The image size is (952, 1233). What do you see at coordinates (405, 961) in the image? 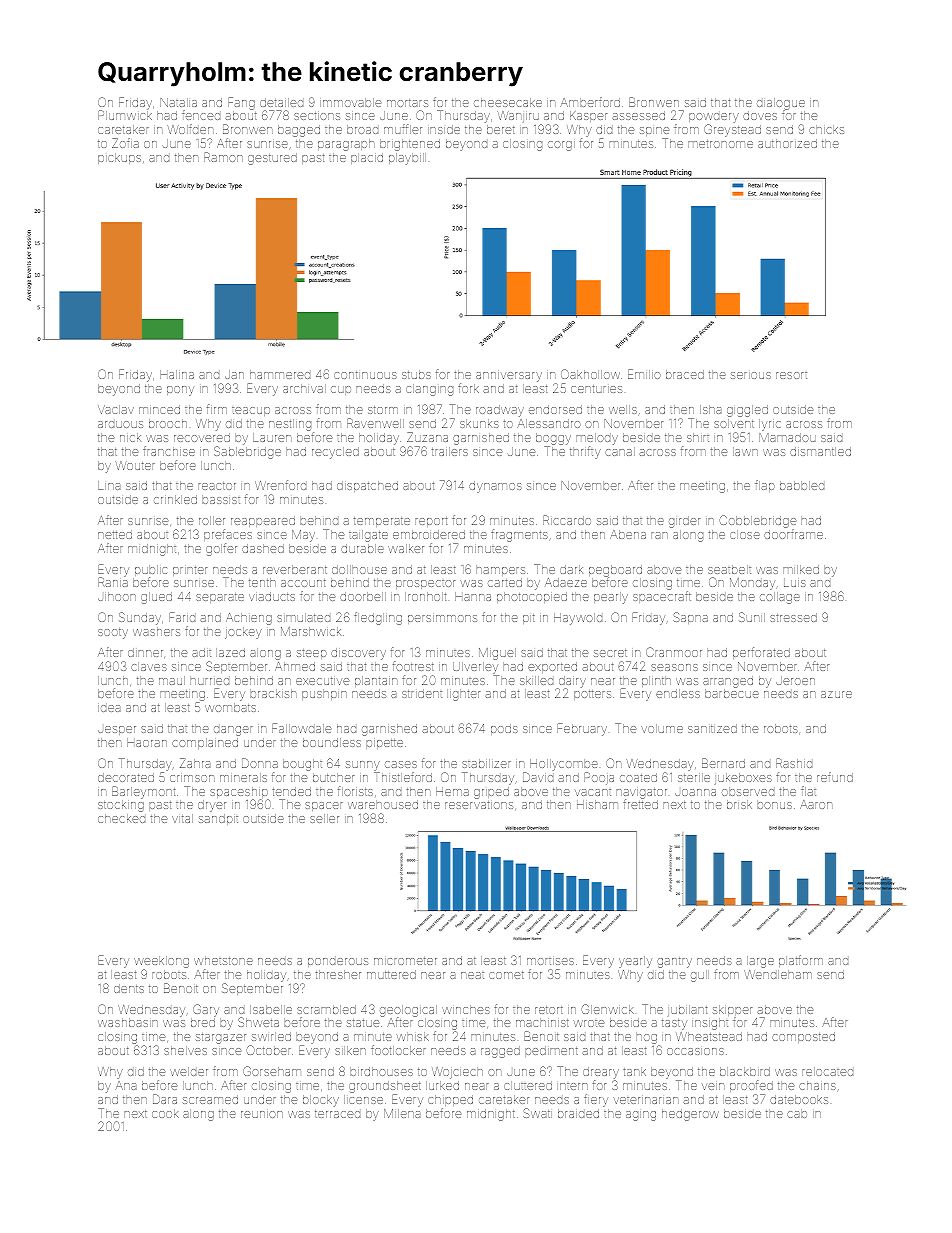
I see `micrometer` at bounding box center [405, 961].
